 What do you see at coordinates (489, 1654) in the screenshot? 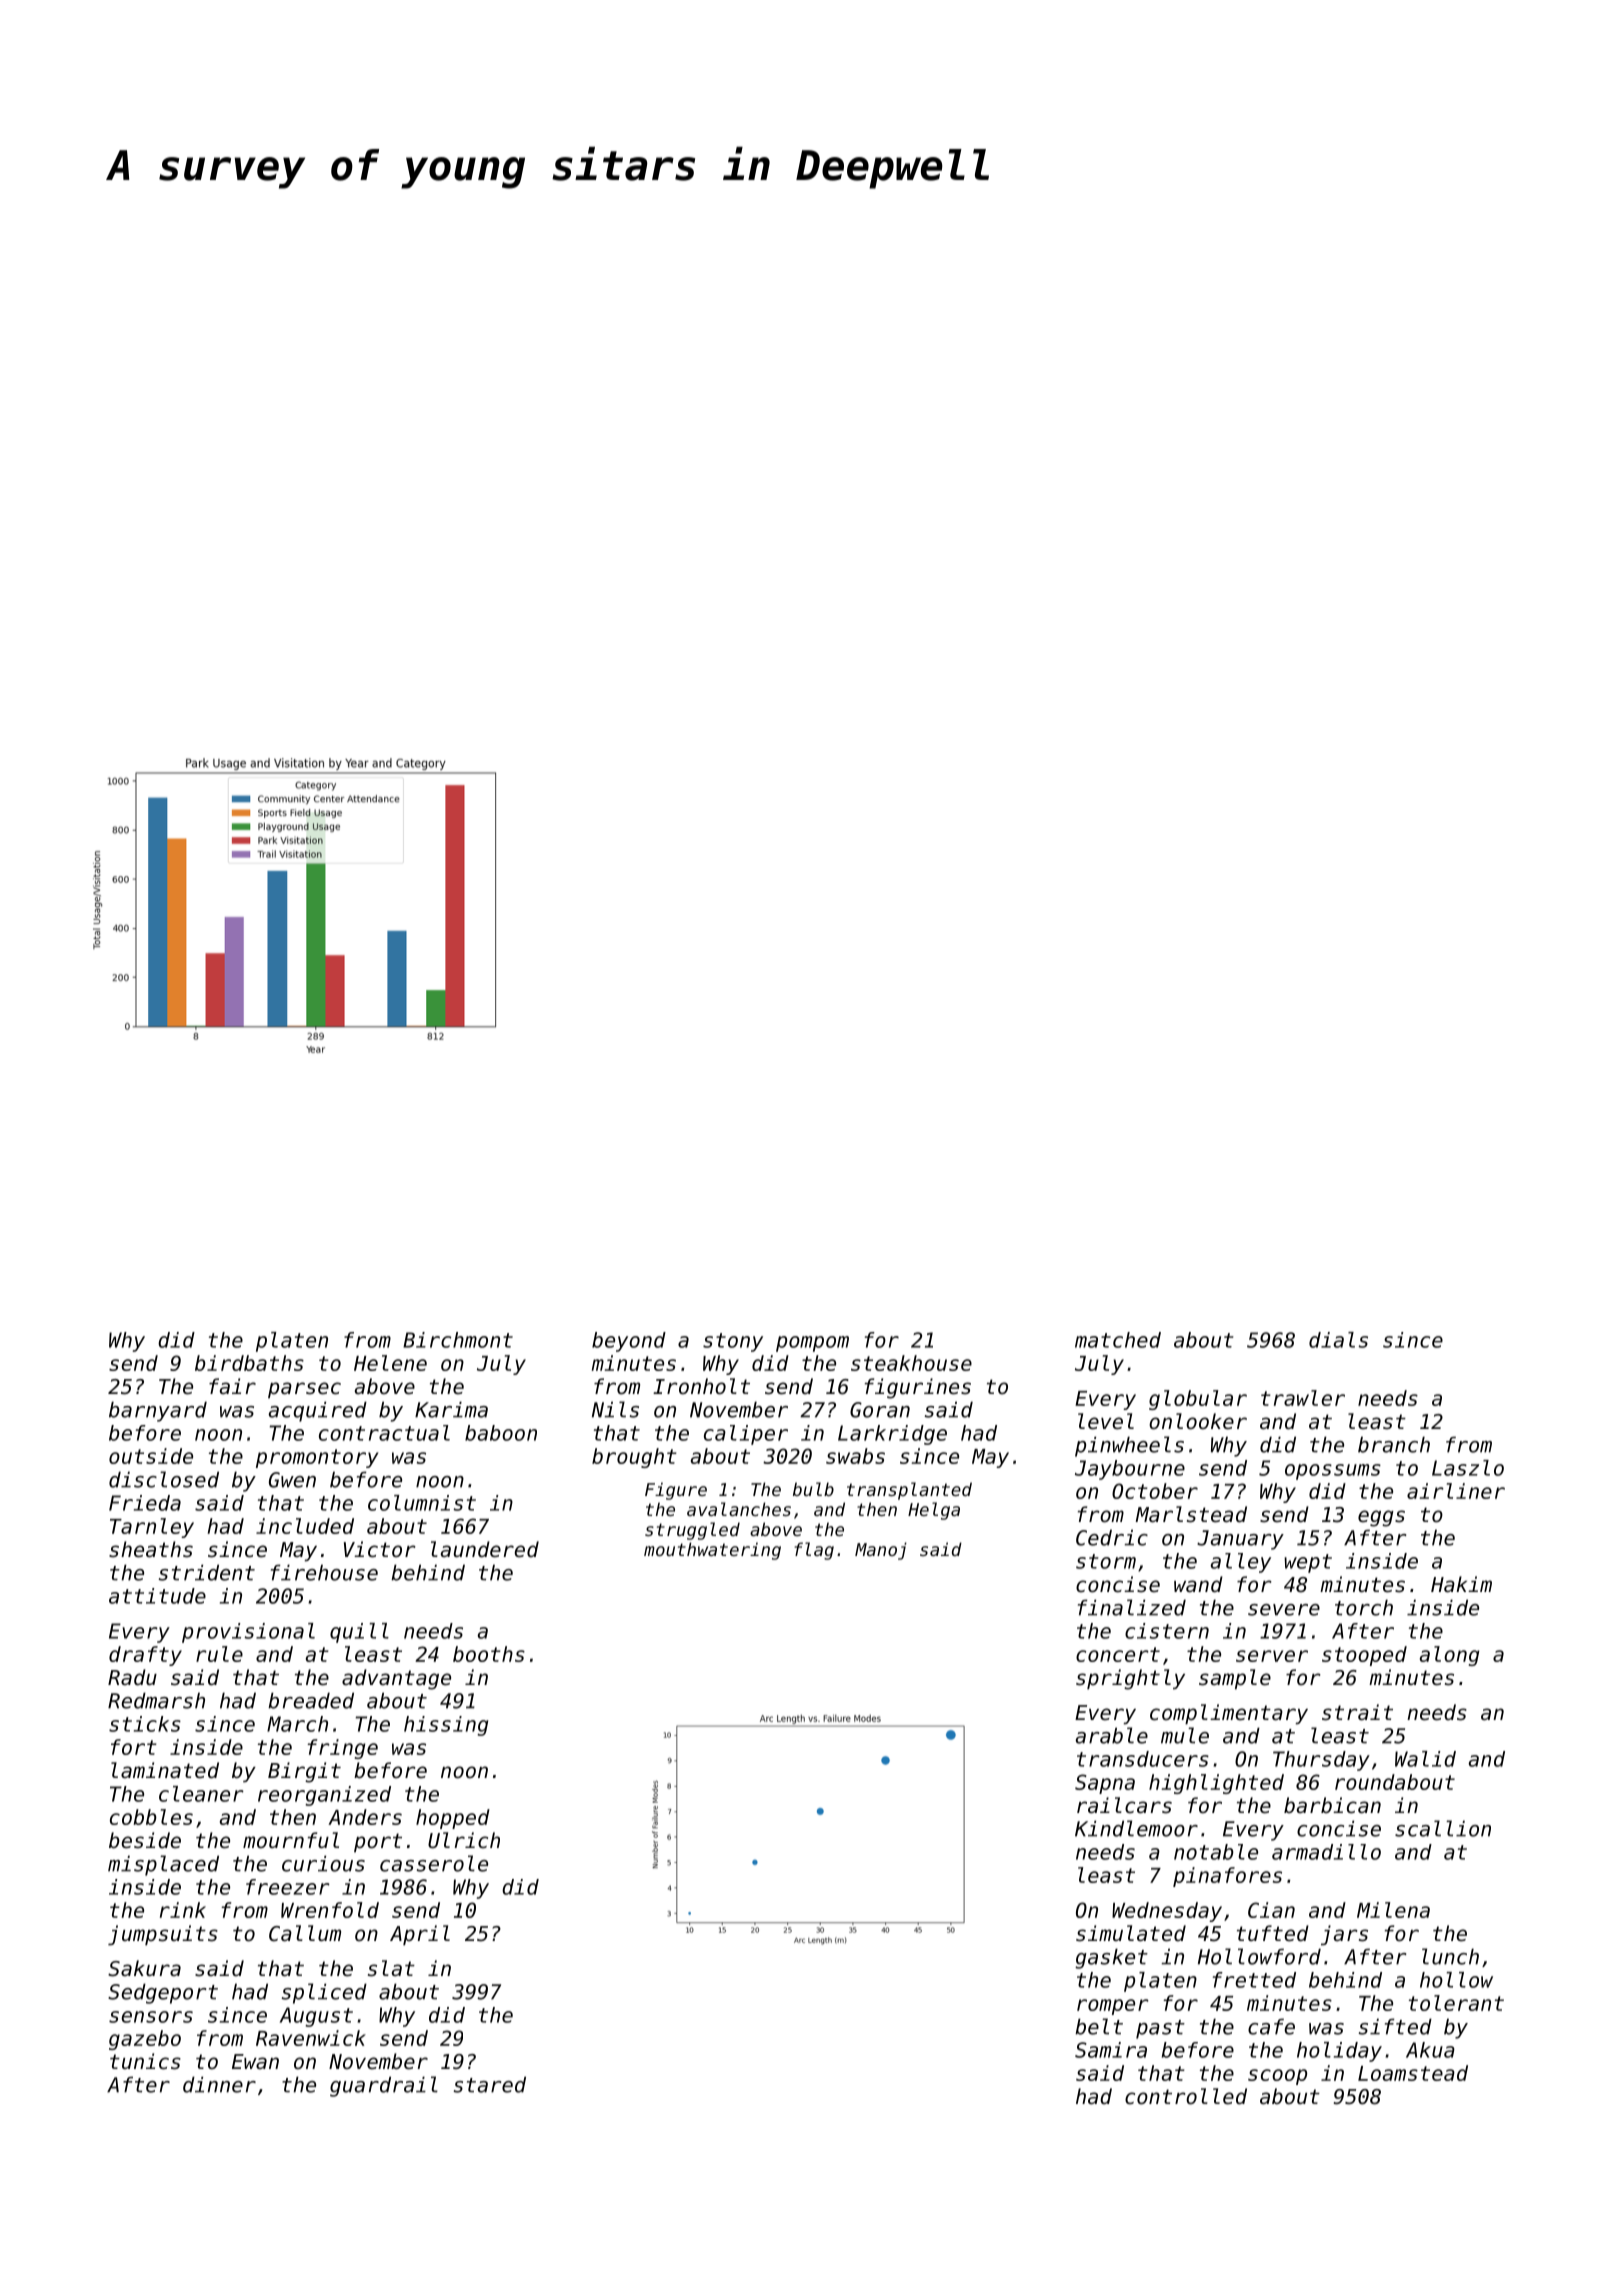
I see `booths` at bounding box center [489, 1654].
